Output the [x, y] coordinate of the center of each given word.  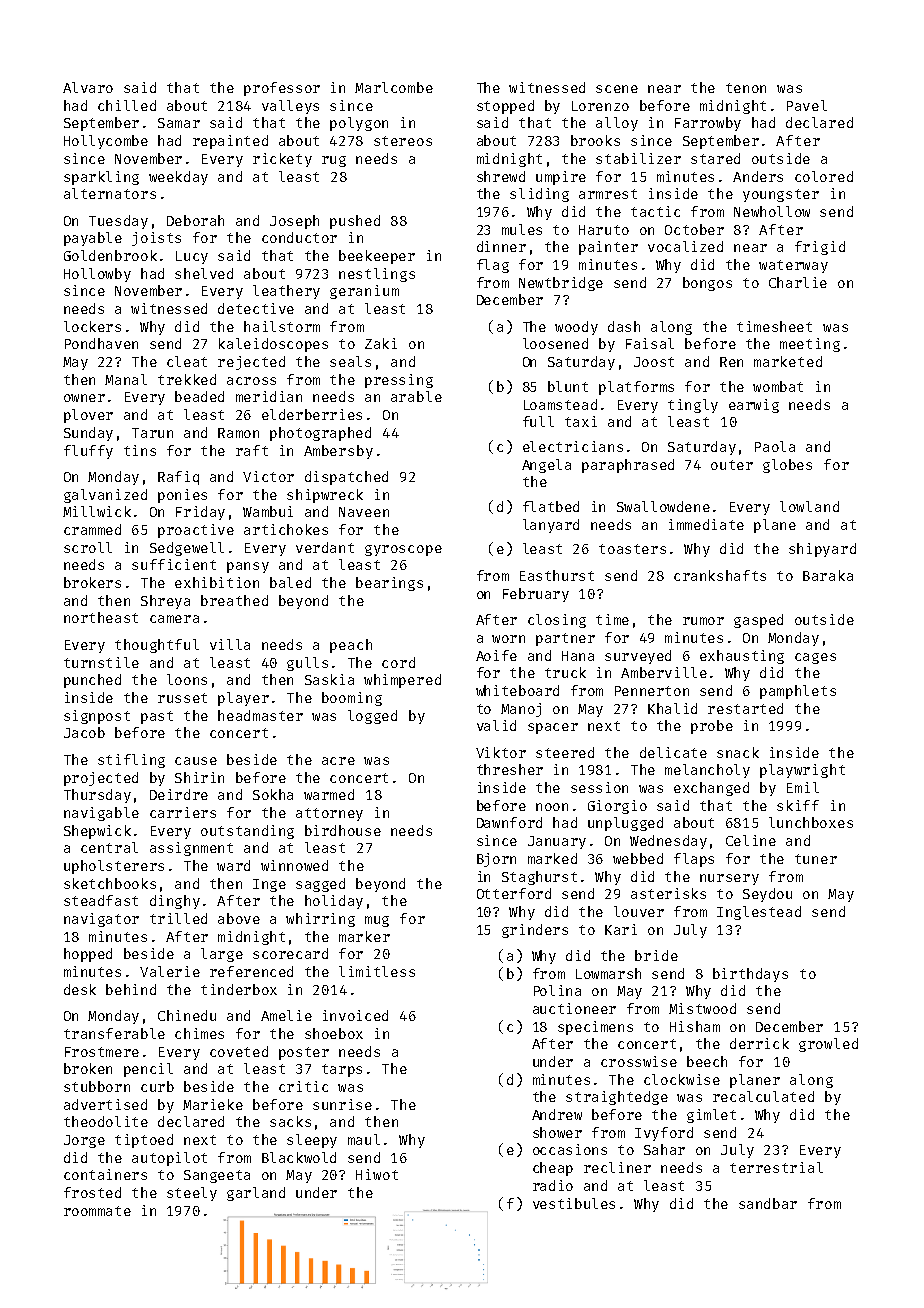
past [157, 717]
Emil [803, 787]
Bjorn [496, 860]
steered [565, 752]
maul [364, 1139]
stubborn [97, 1086]
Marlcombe [394, 87]
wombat [778, 386]
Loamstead [560, 404]
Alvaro [88, 87]
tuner [816, 859]
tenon [746, 88]
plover [88, 416]
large [222, 955]
